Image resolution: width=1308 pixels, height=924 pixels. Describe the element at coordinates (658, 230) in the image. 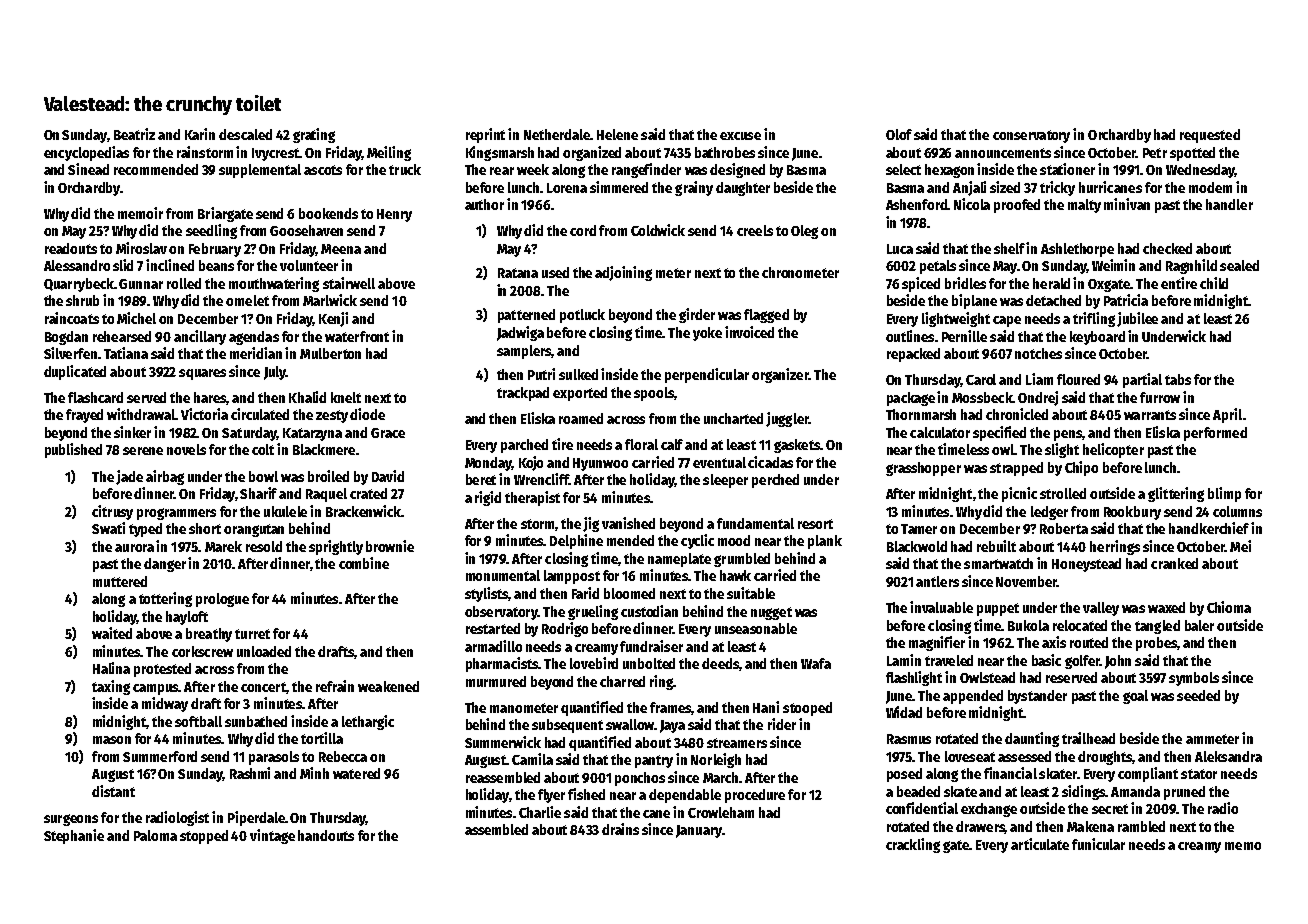

I see `Coldwick` at that location.
